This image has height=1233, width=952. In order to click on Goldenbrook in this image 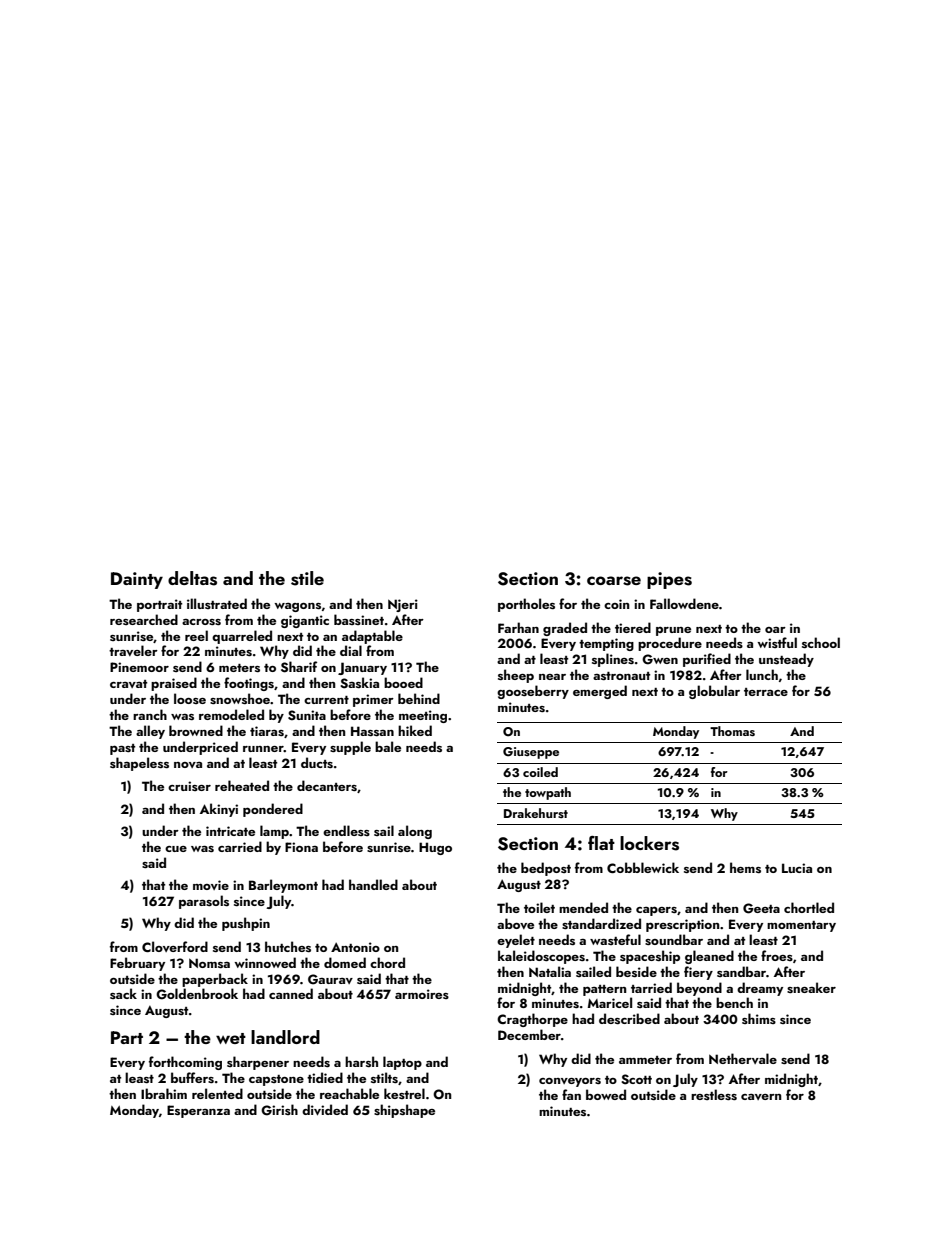, I will do `click(197, 994)`.
